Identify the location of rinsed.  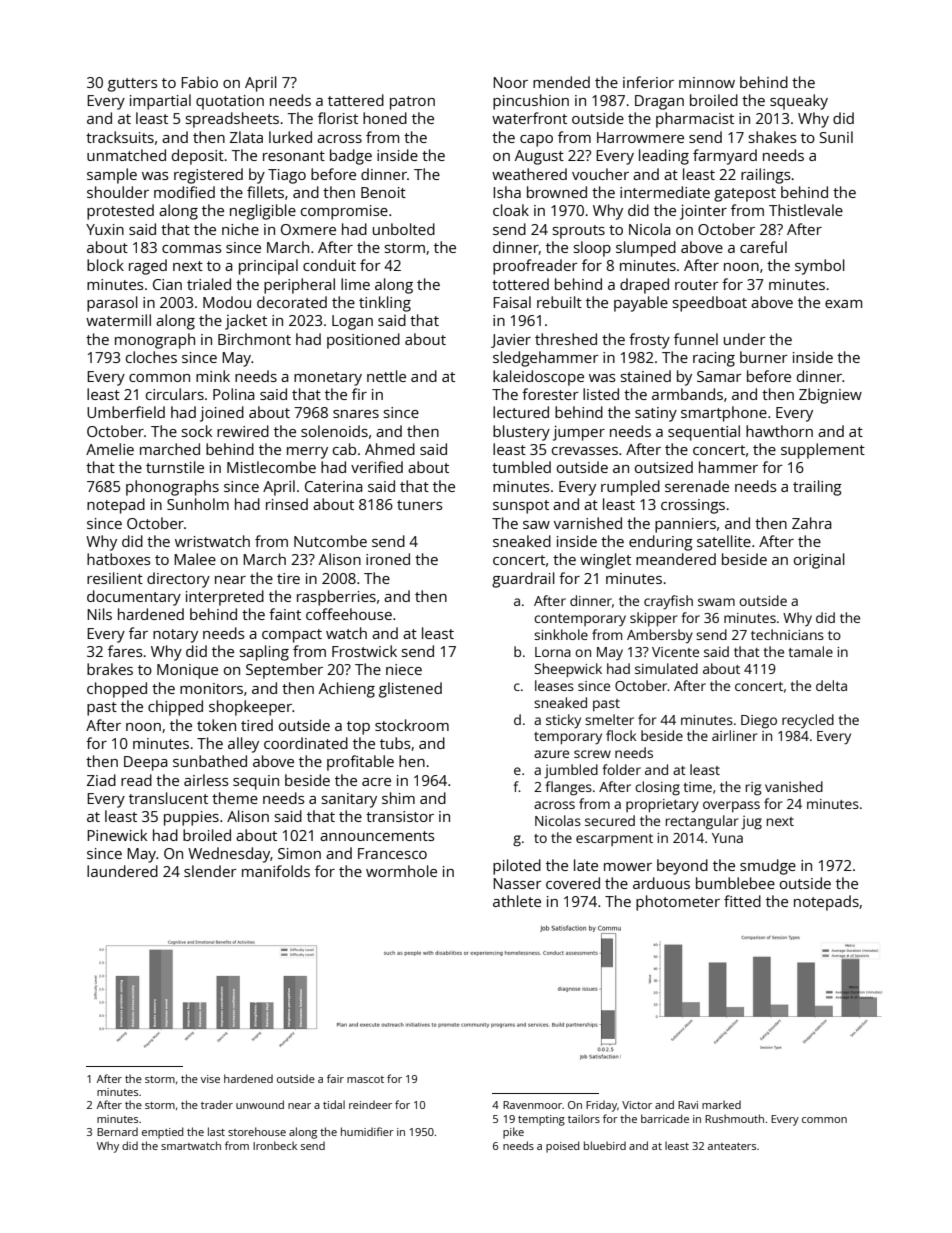
(287, 504).
